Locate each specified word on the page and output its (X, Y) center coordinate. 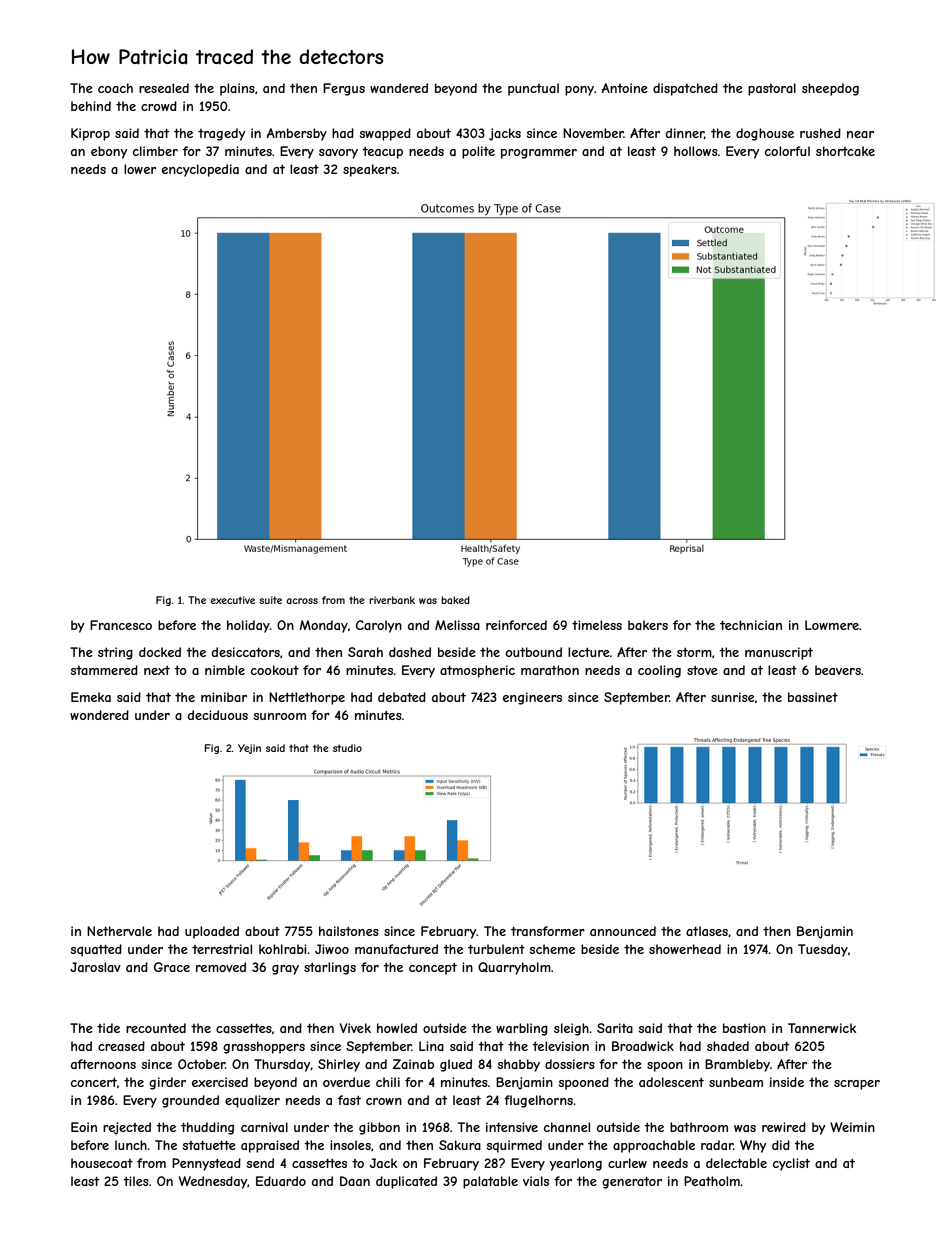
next (157, 670)
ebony (109, 152)
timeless (597, 625)
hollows (696, 151)
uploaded (212, 932)
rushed (820, 133)
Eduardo (281, 1181)
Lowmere (832, 625)
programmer (539, 154)
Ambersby (297, 134)
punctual (533, 89)
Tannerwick (822, 1028)
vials (536, 1181)
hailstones (349, 931)
